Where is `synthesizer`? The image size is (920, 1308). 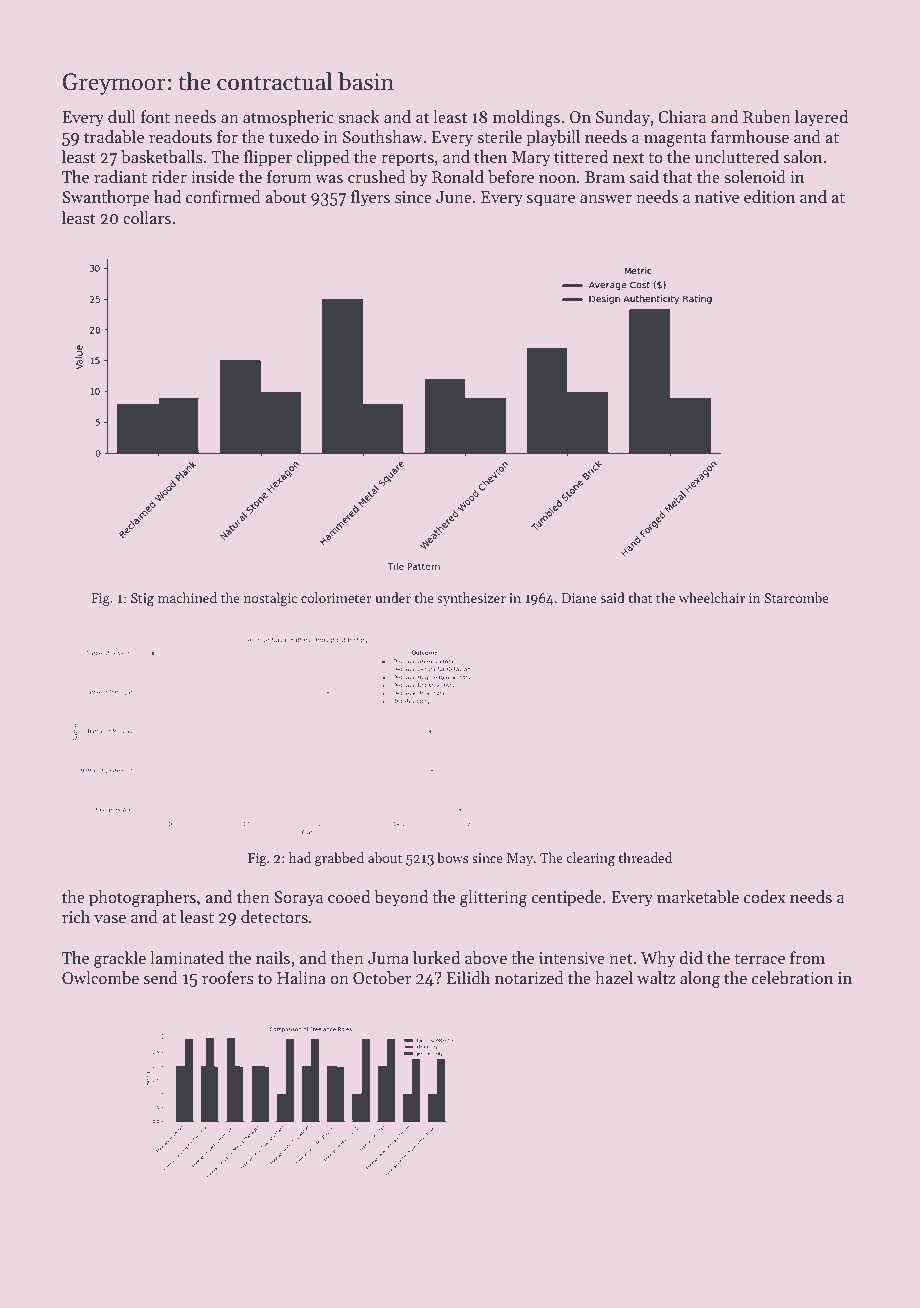 synthesizer is located at coordinates (471, 599).
